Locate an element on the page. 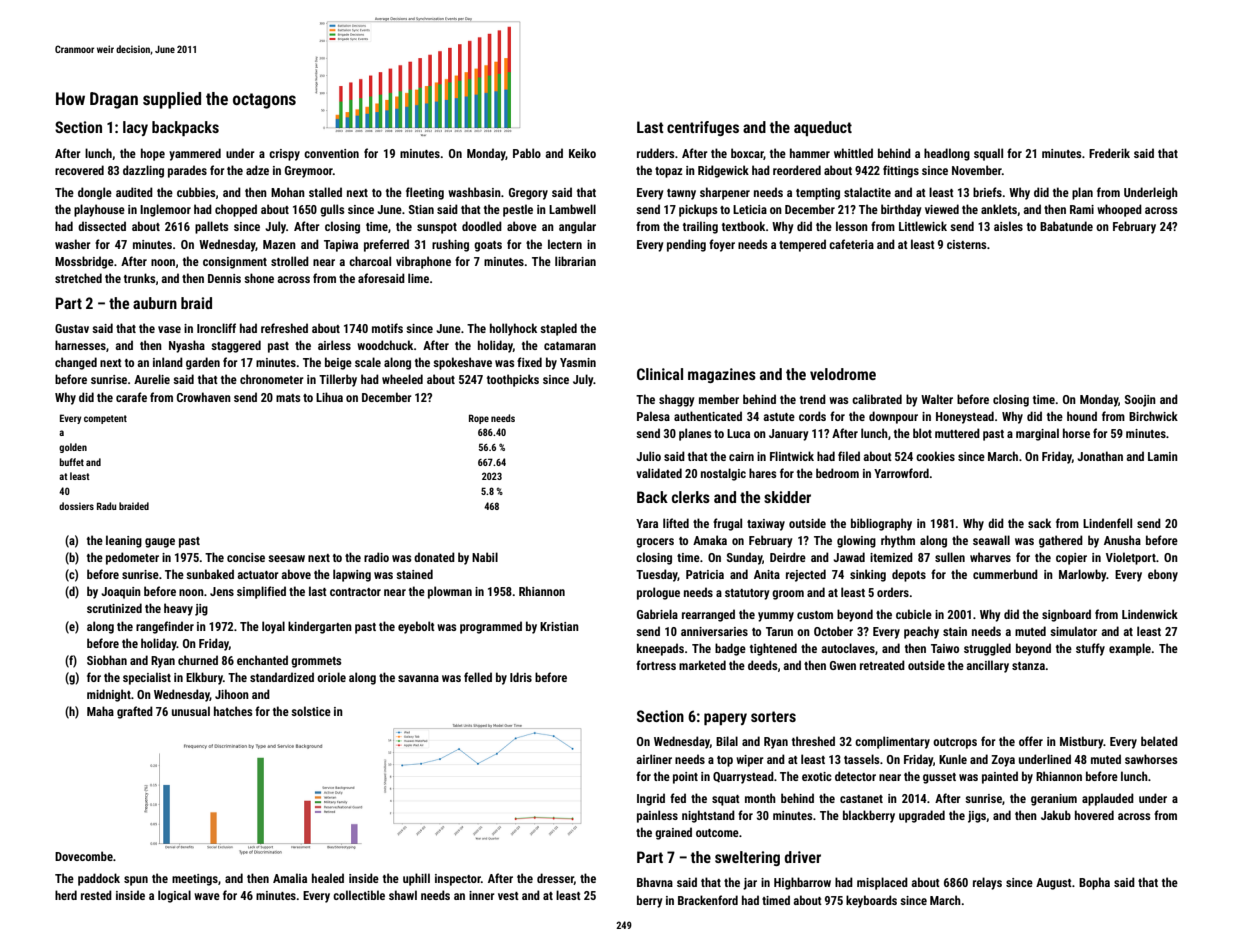 This page has height=952, width=1233. example is located at coordinates (1130, 649).
